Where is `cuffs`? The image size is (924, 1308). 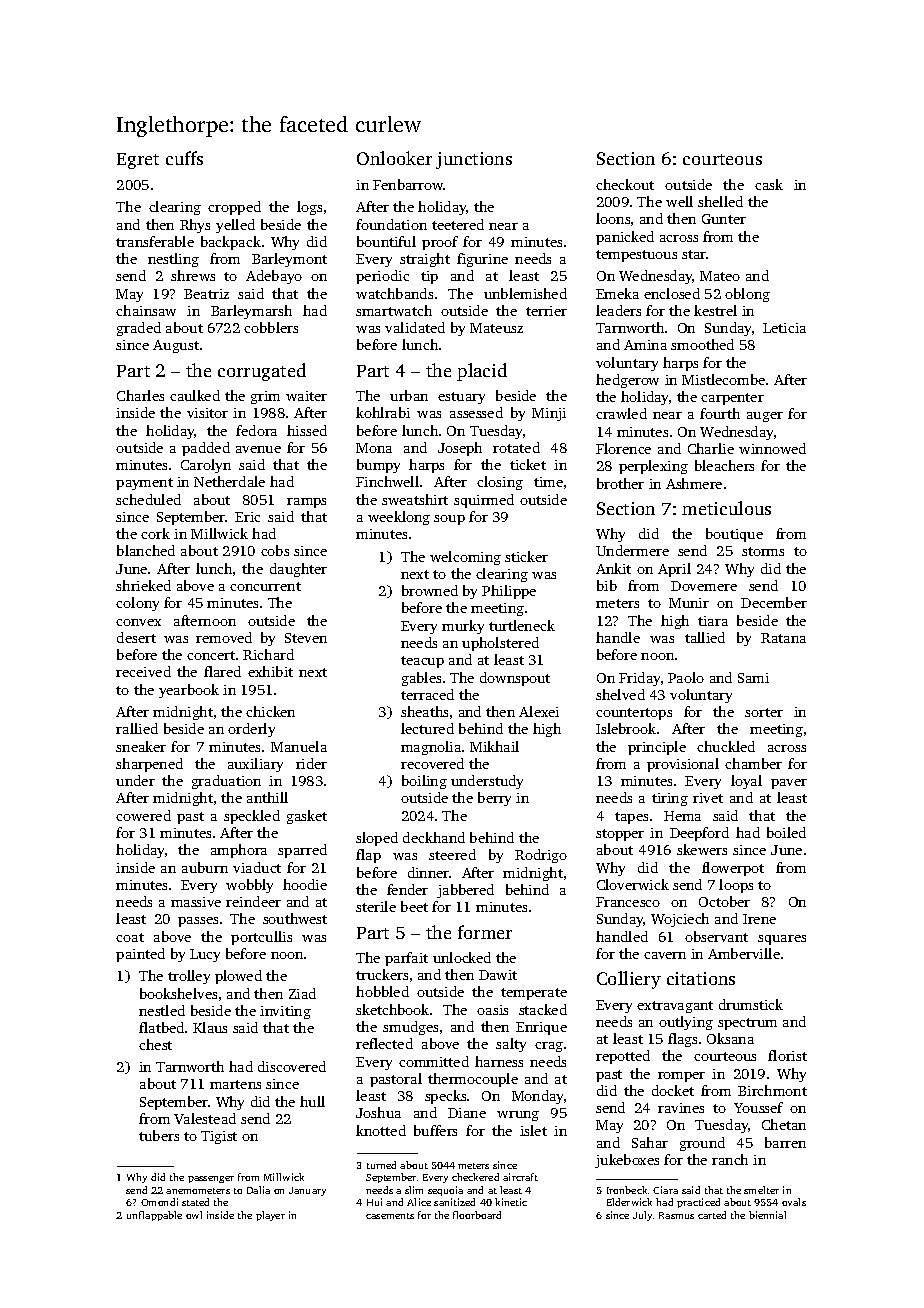
cuffs is located at coordinates (184, 158).
